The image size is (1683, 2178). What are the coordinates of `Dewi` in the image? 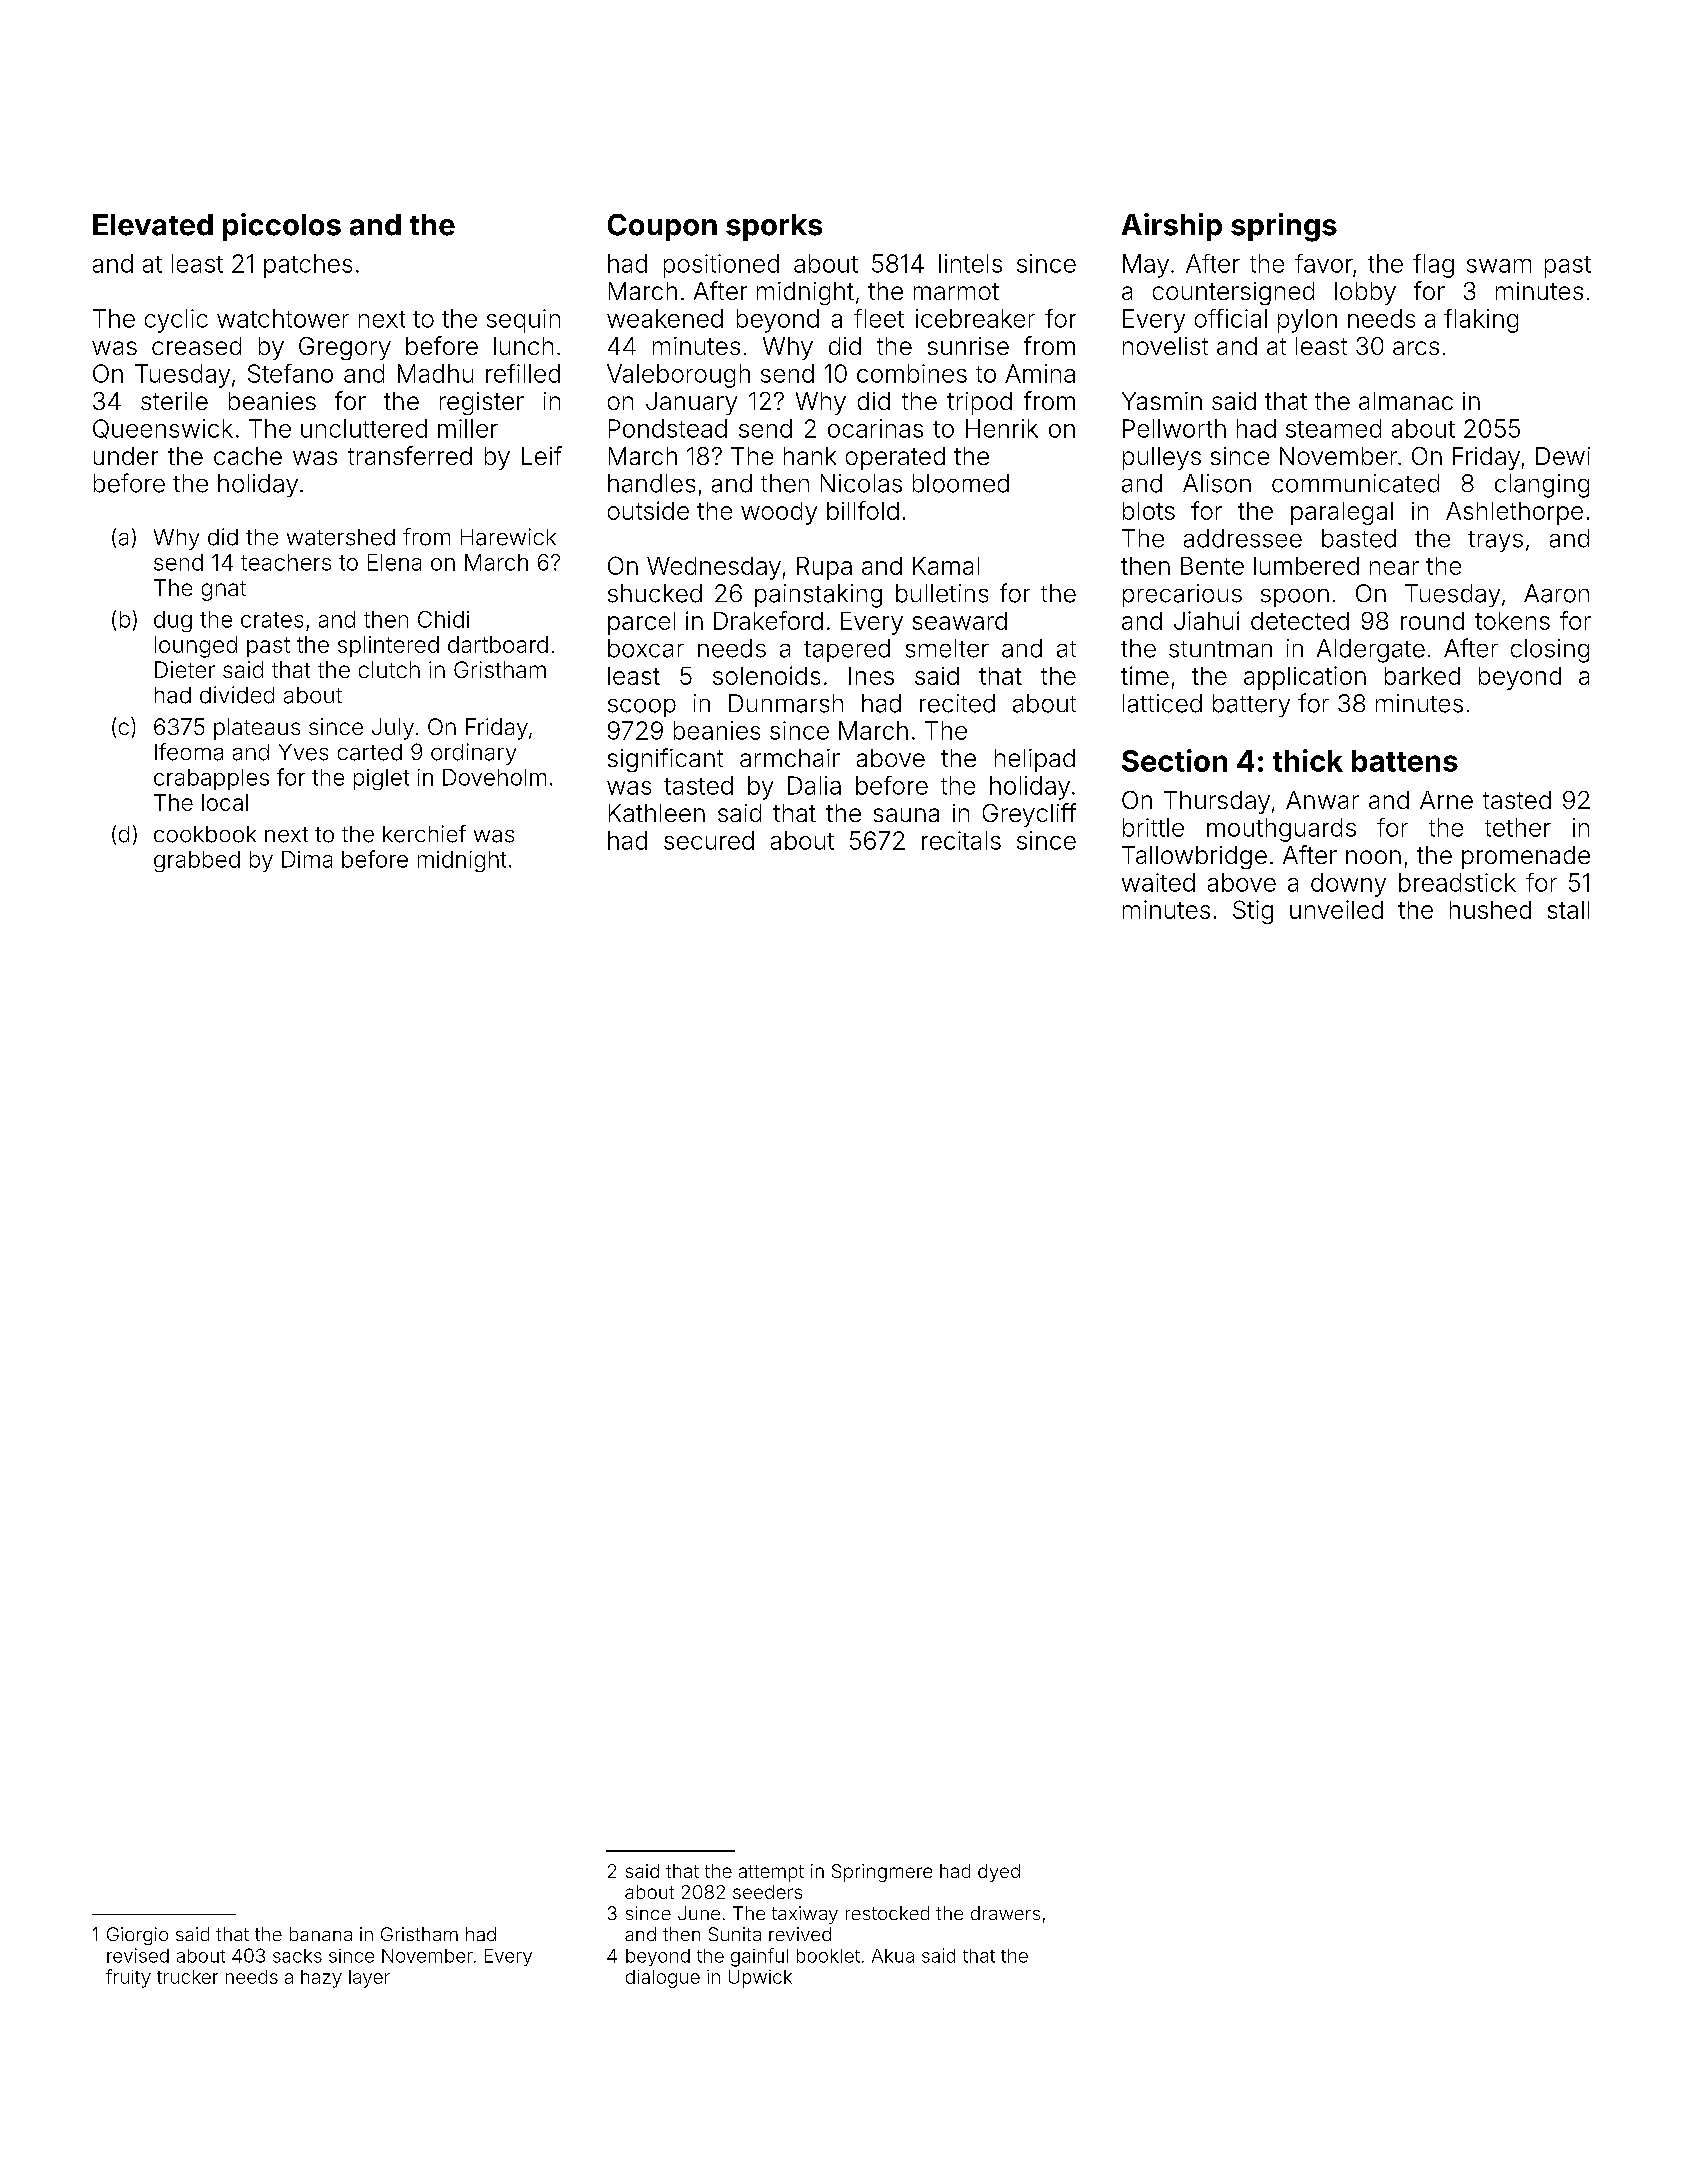 It's located at (1563, 456).
